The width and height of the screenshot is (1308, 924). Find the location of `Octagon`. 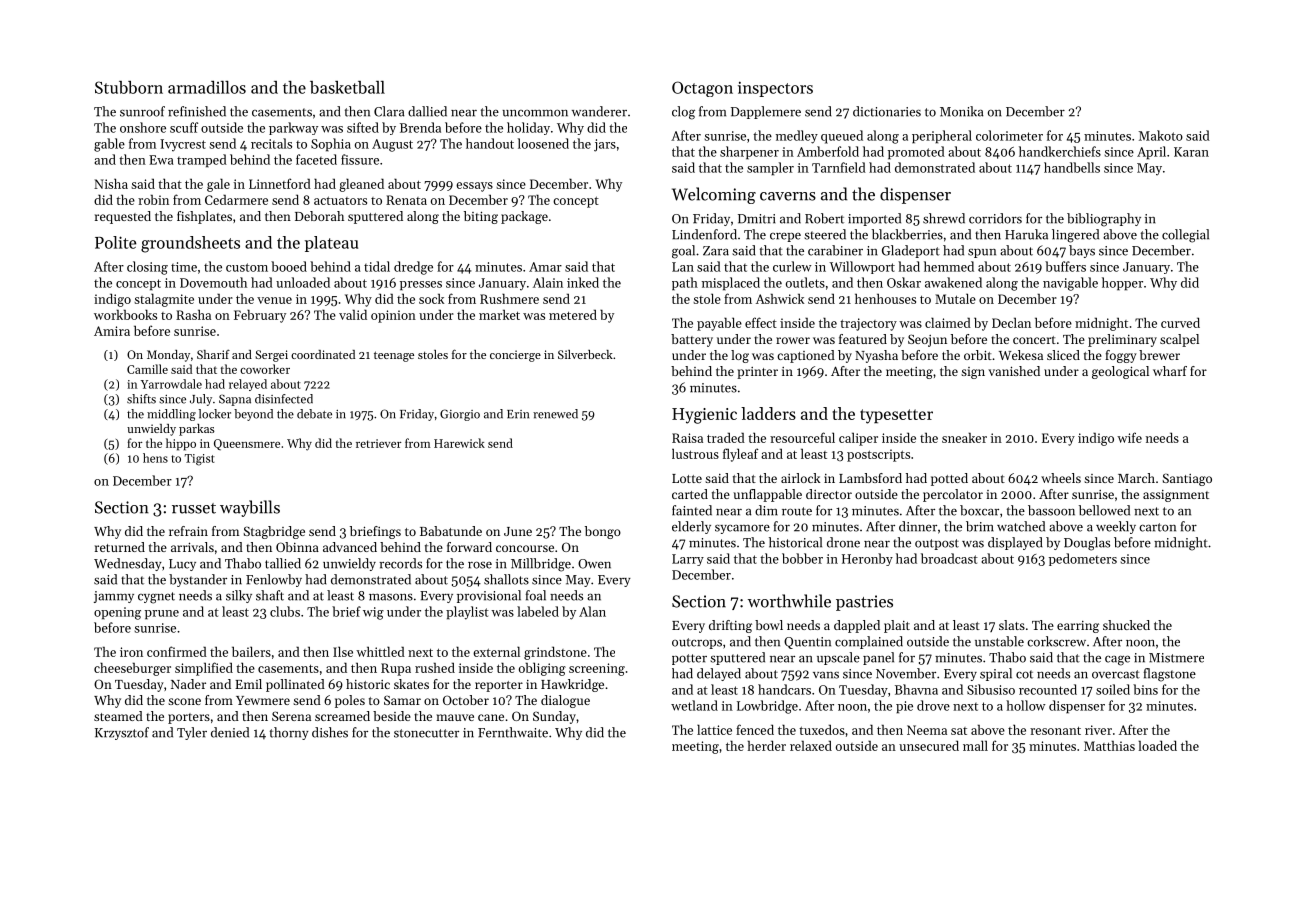

Octagon is located at coordinates (702, 89).
